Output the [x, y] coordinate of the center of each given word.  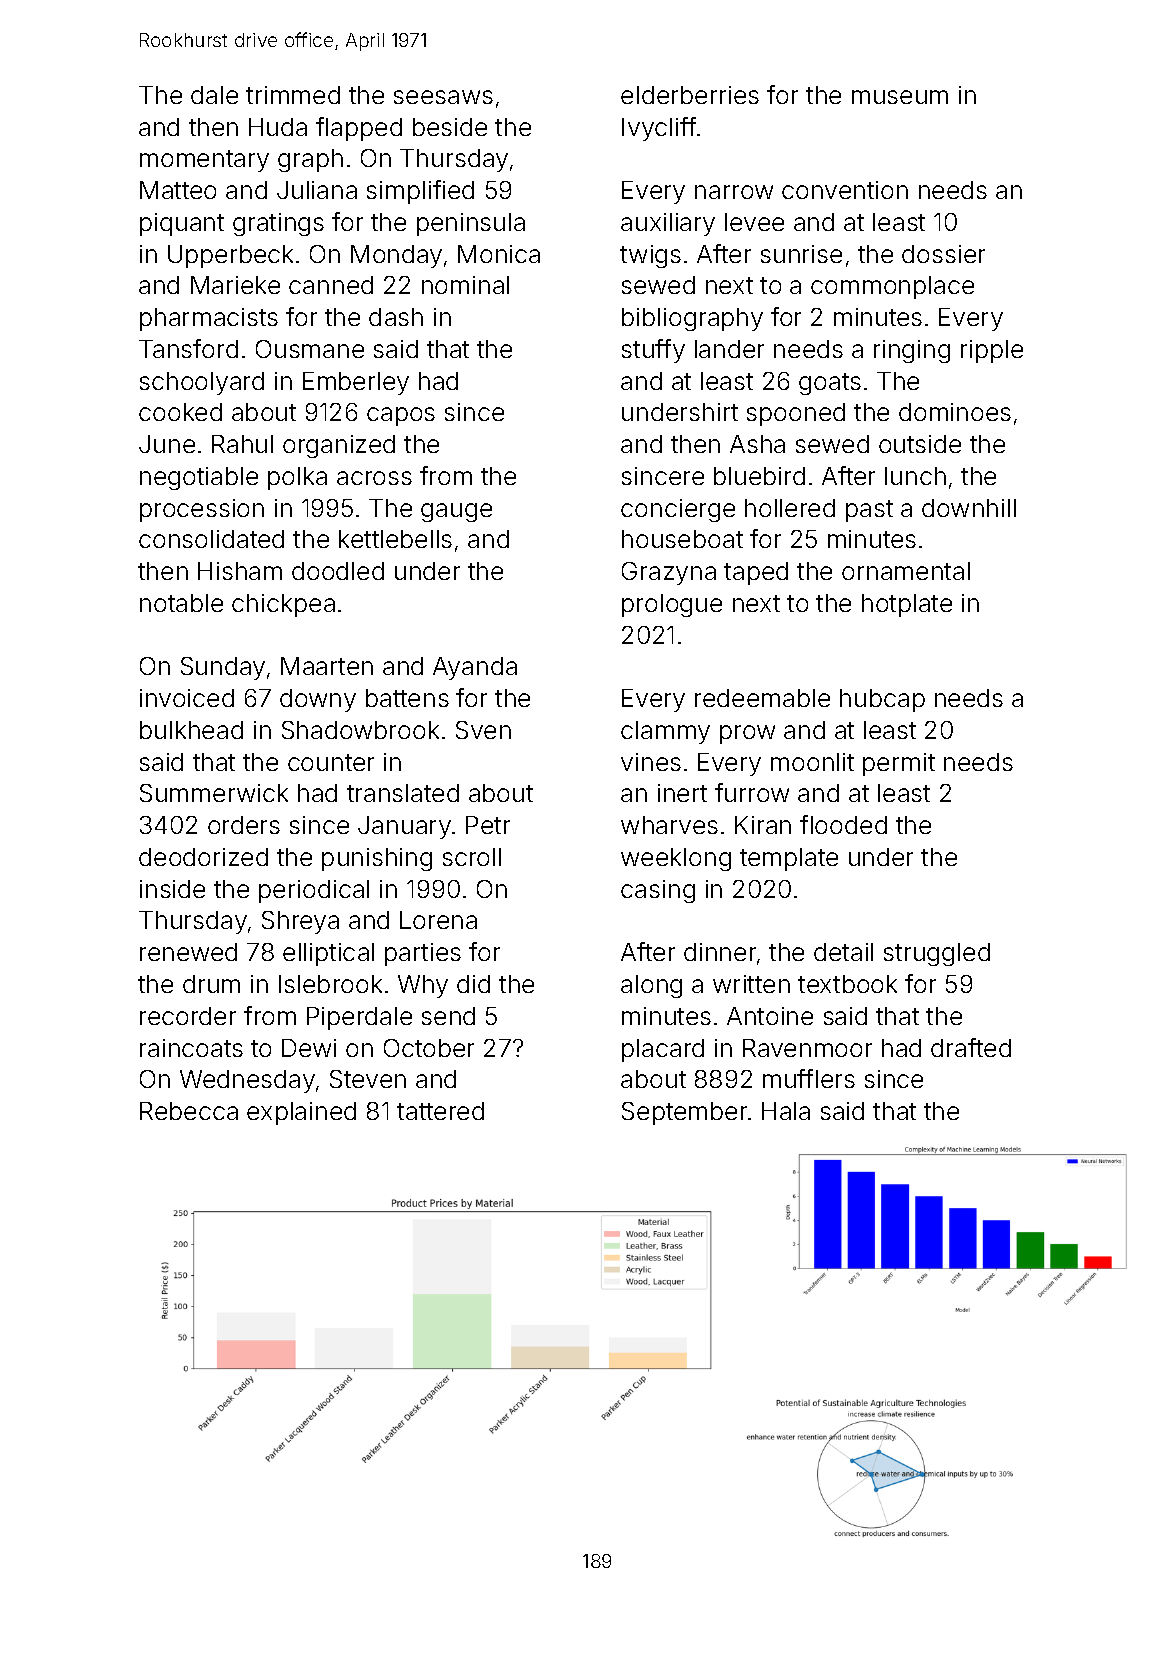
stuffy [653, 351]
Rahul [242, 444]
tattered [440, 1111]
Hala [786, 1111]
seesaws [443, 97]
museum [900, 97]
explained [301, 1113]
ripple [992, 351]
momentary [204, 161]
